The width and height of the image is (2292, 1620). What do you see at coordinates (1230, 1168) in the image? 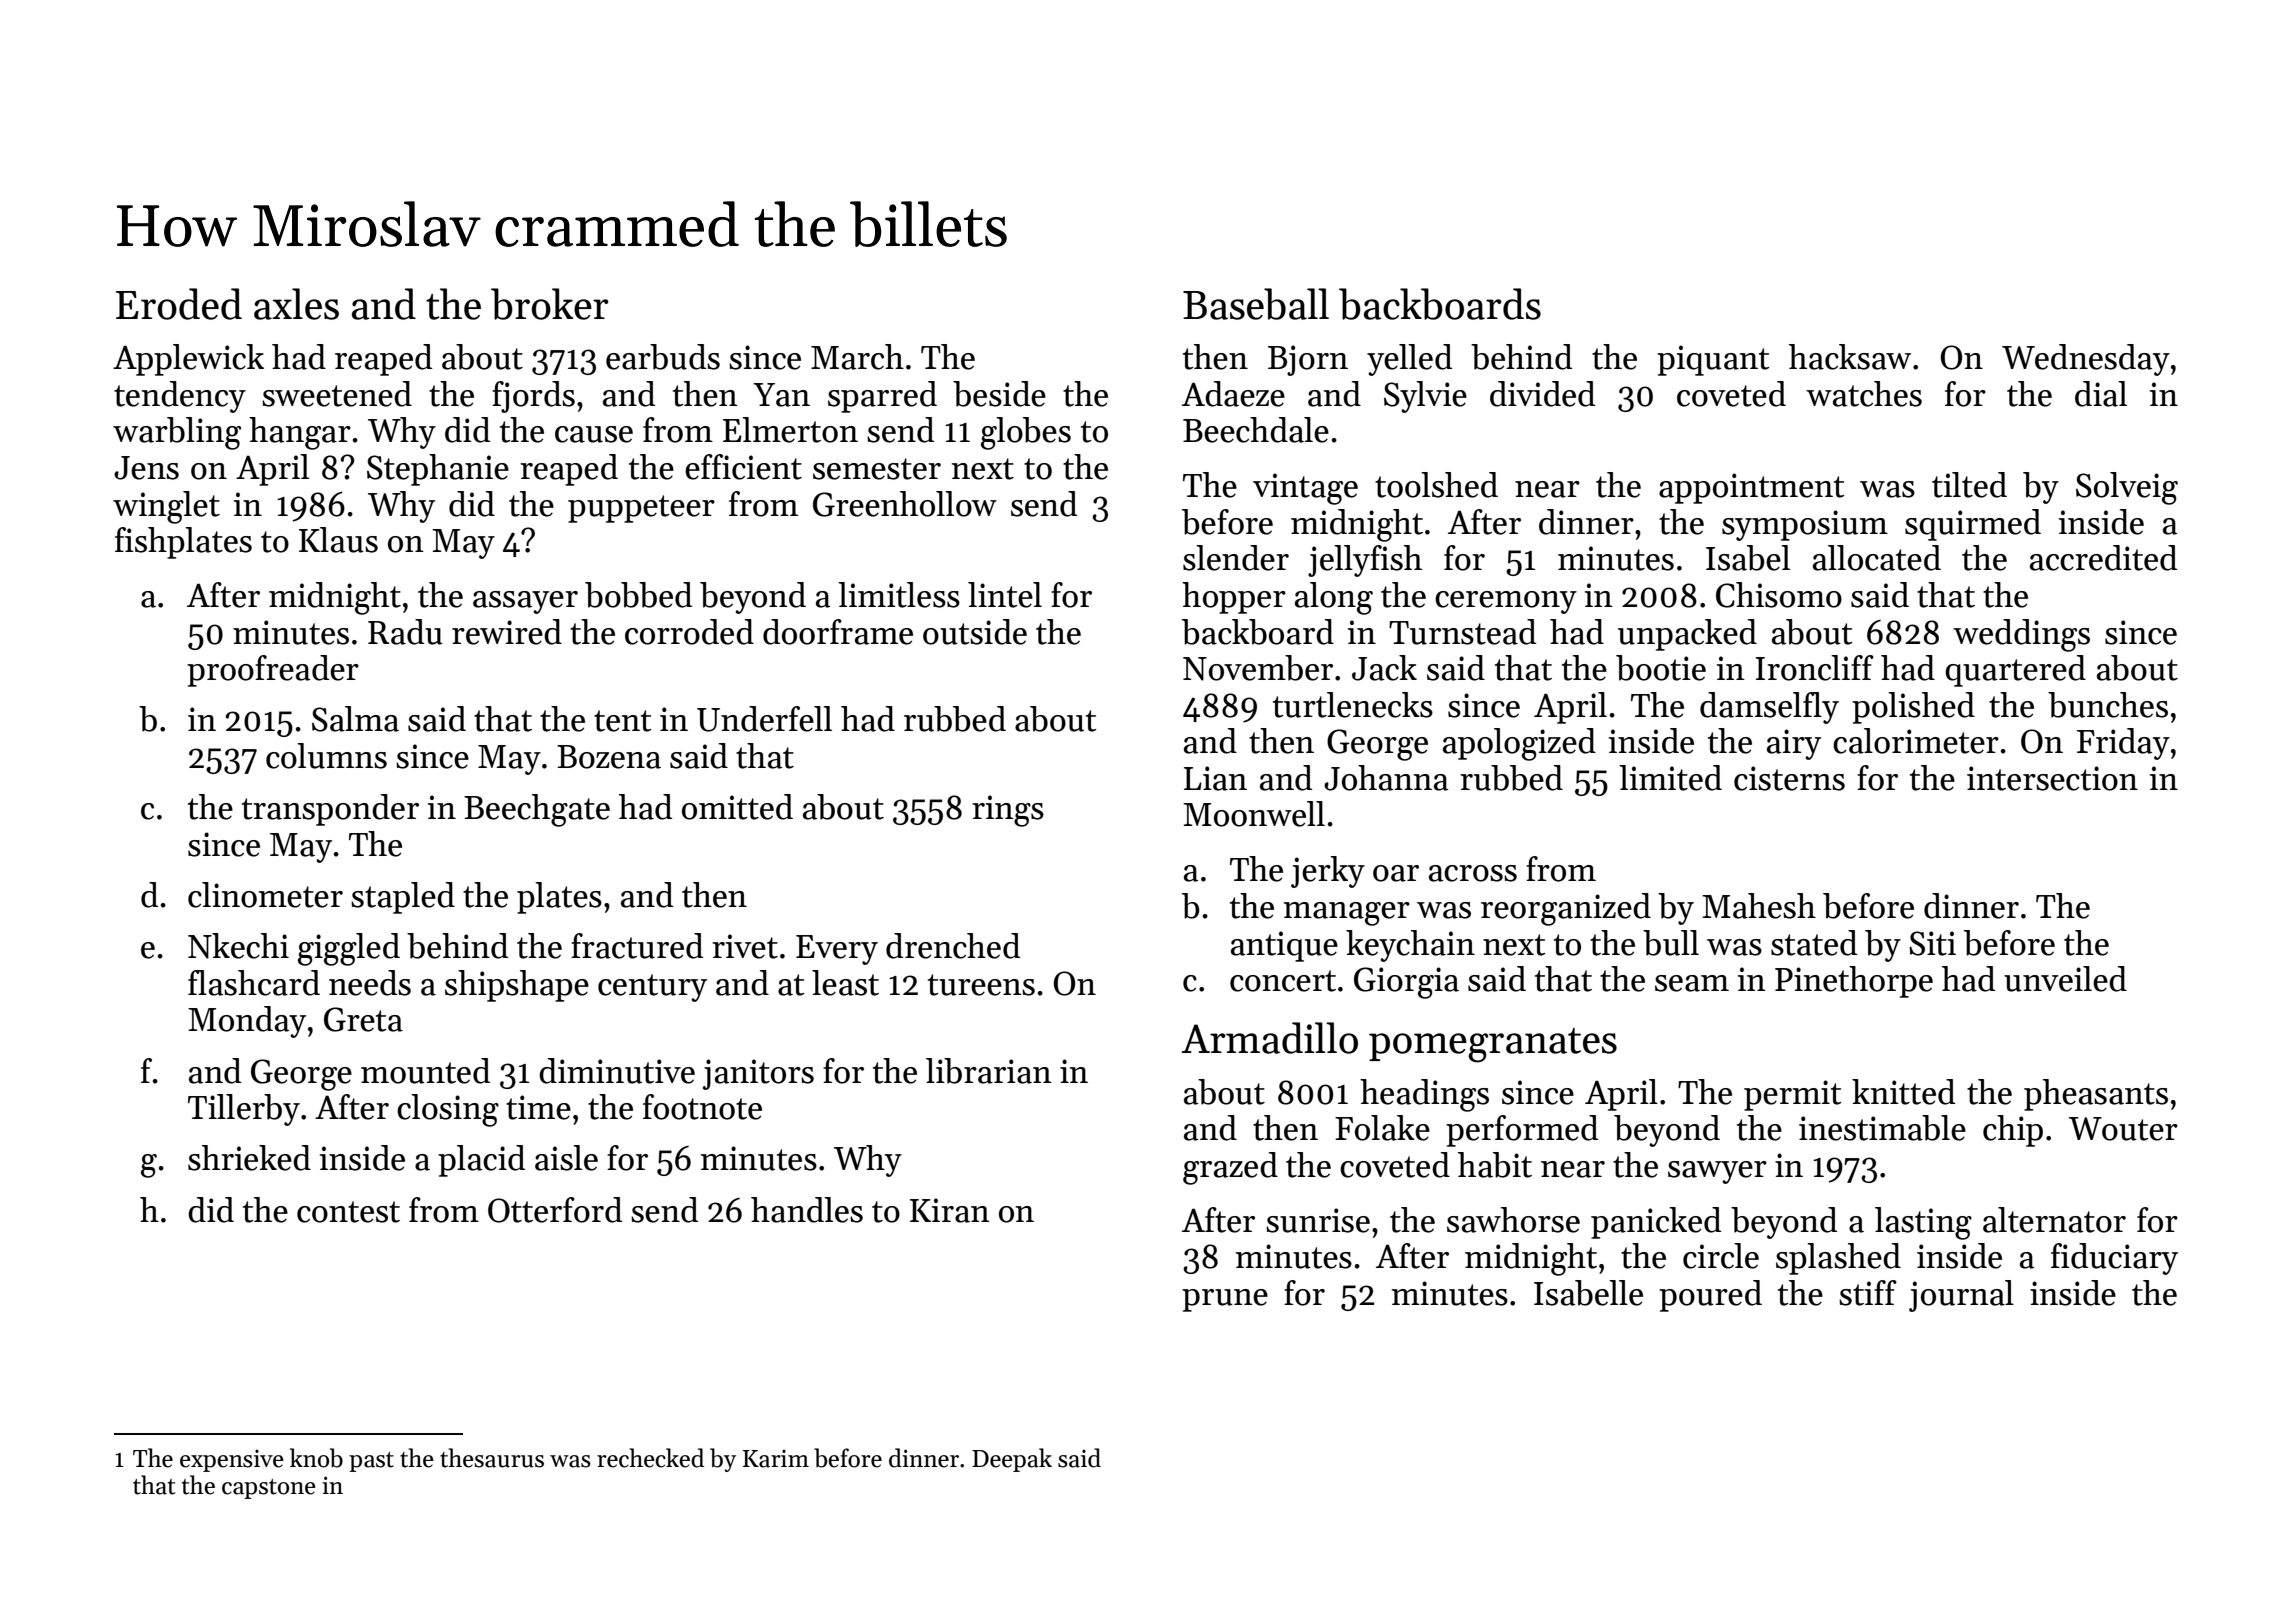
I see `grazed` at bounding box center [1230, 1168].
